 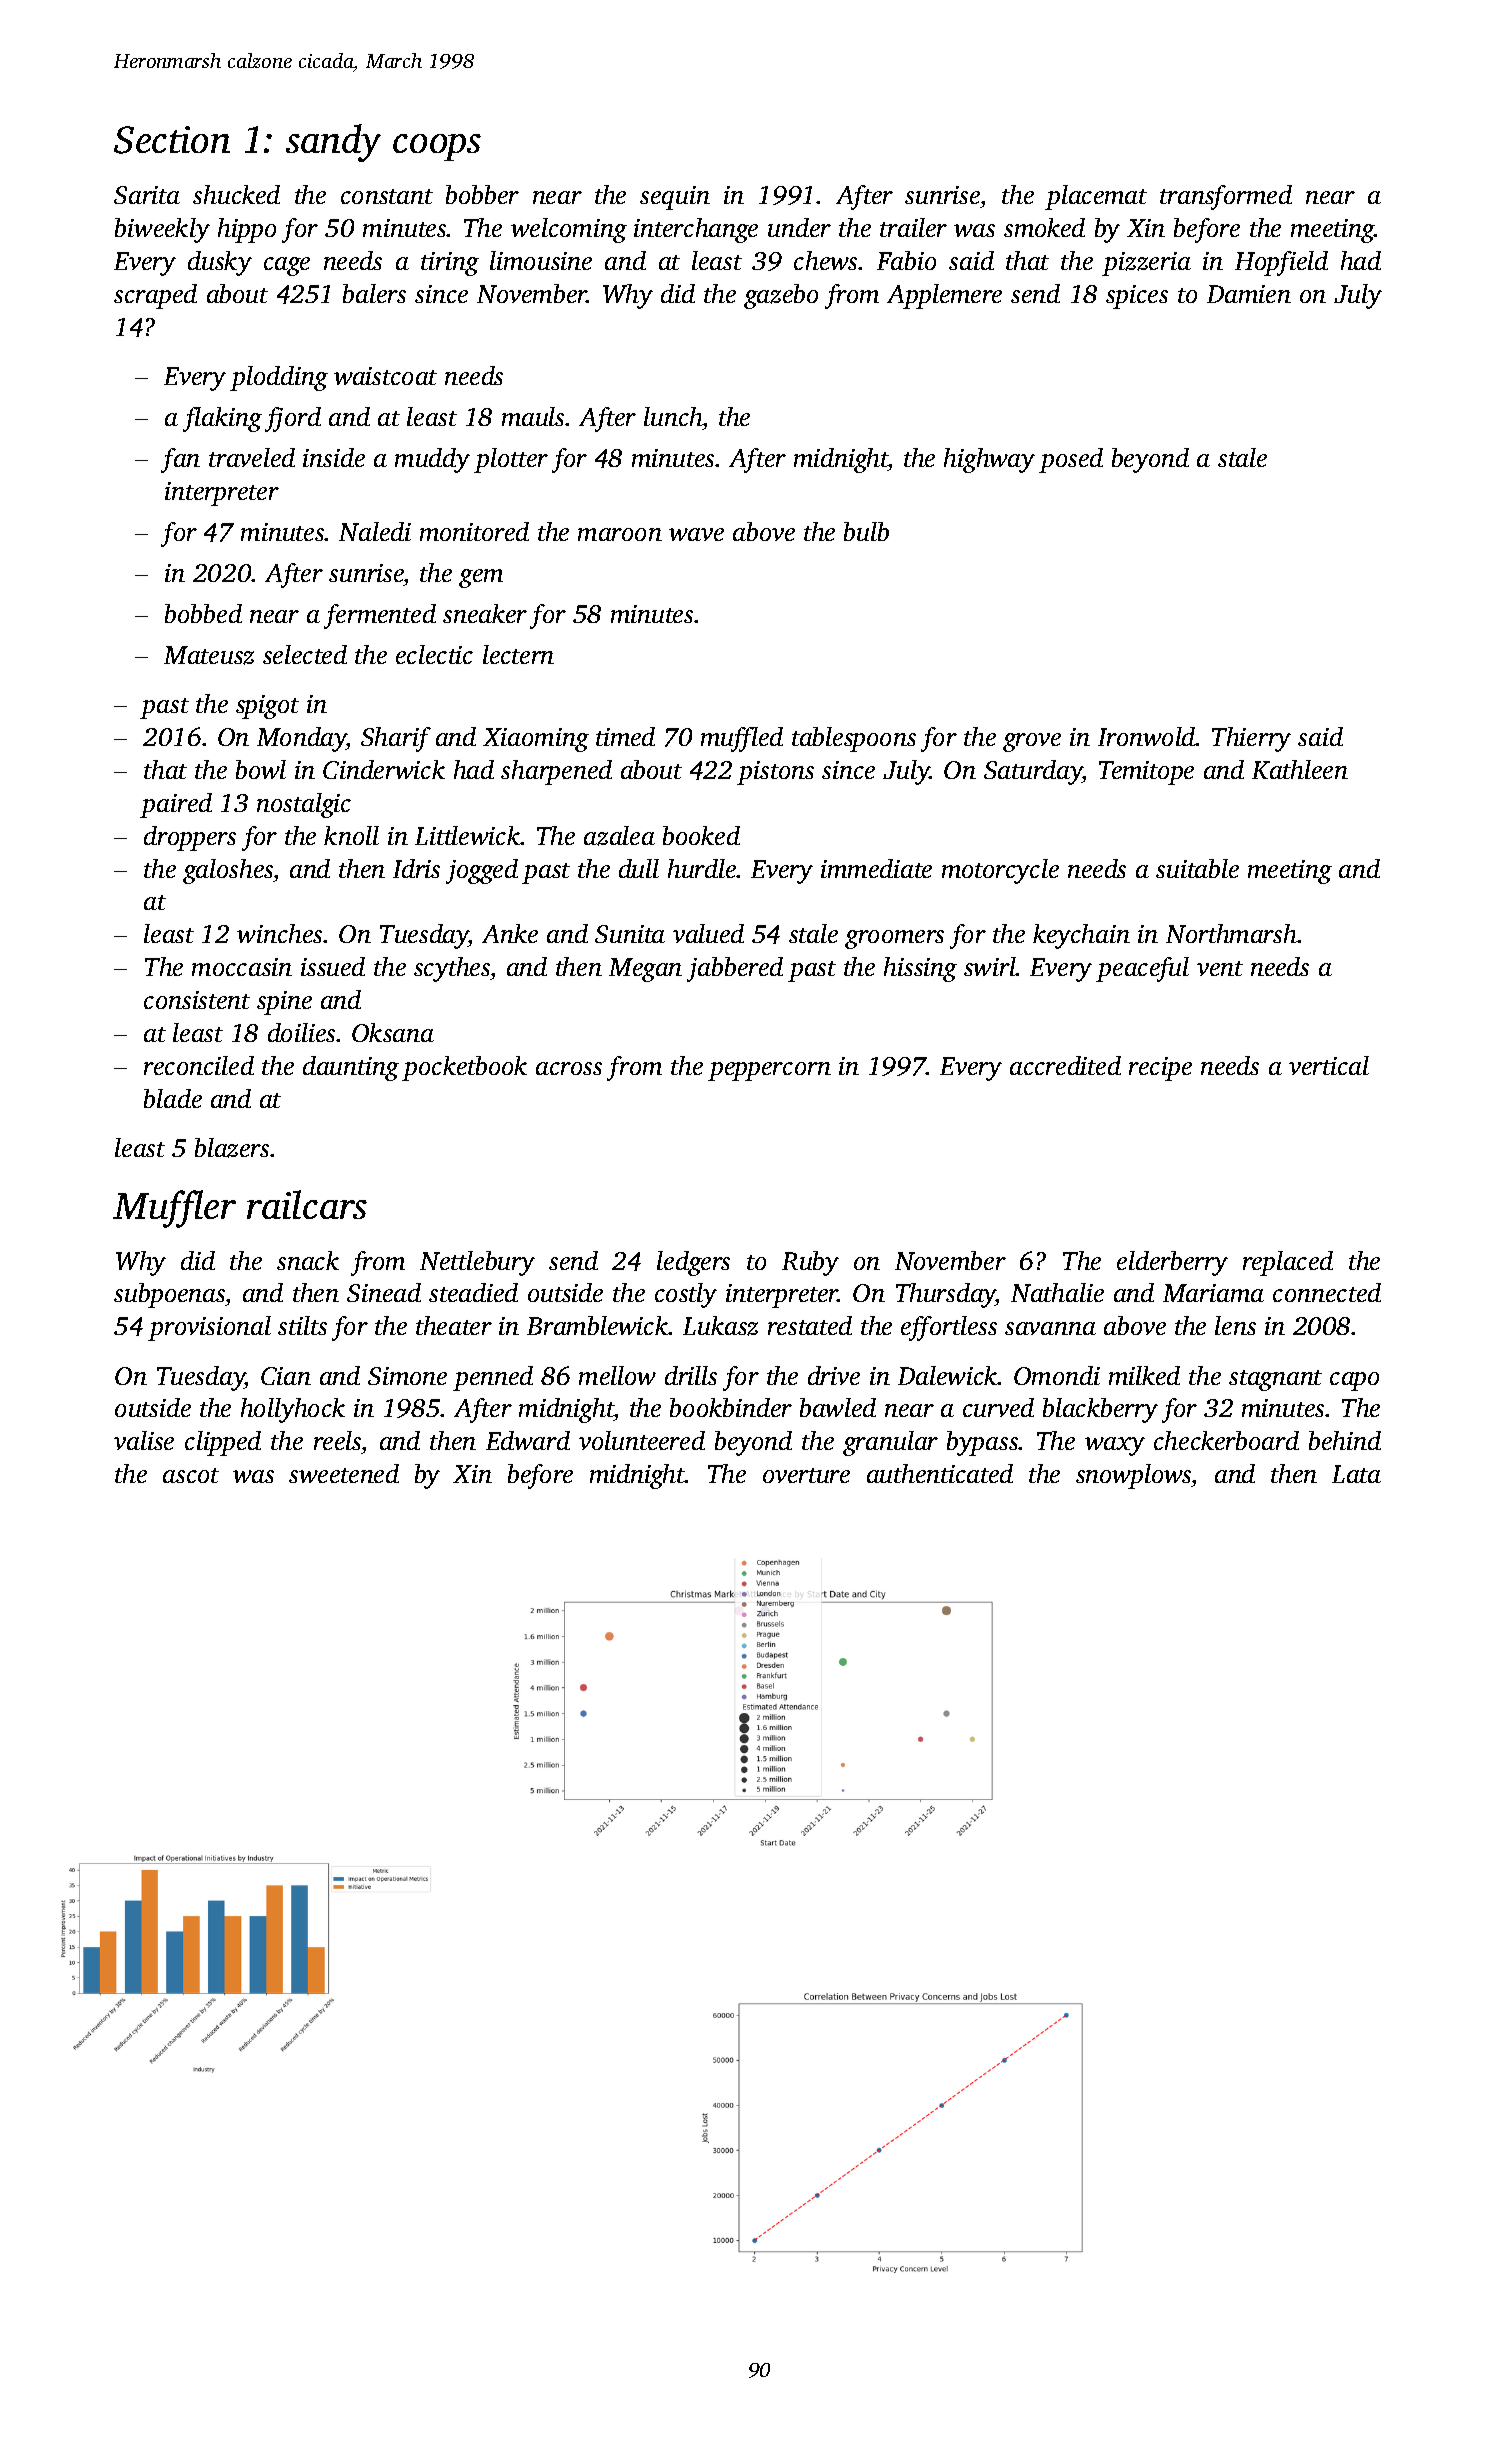 I want to click on clipped, so click(x=223, y=1443).
